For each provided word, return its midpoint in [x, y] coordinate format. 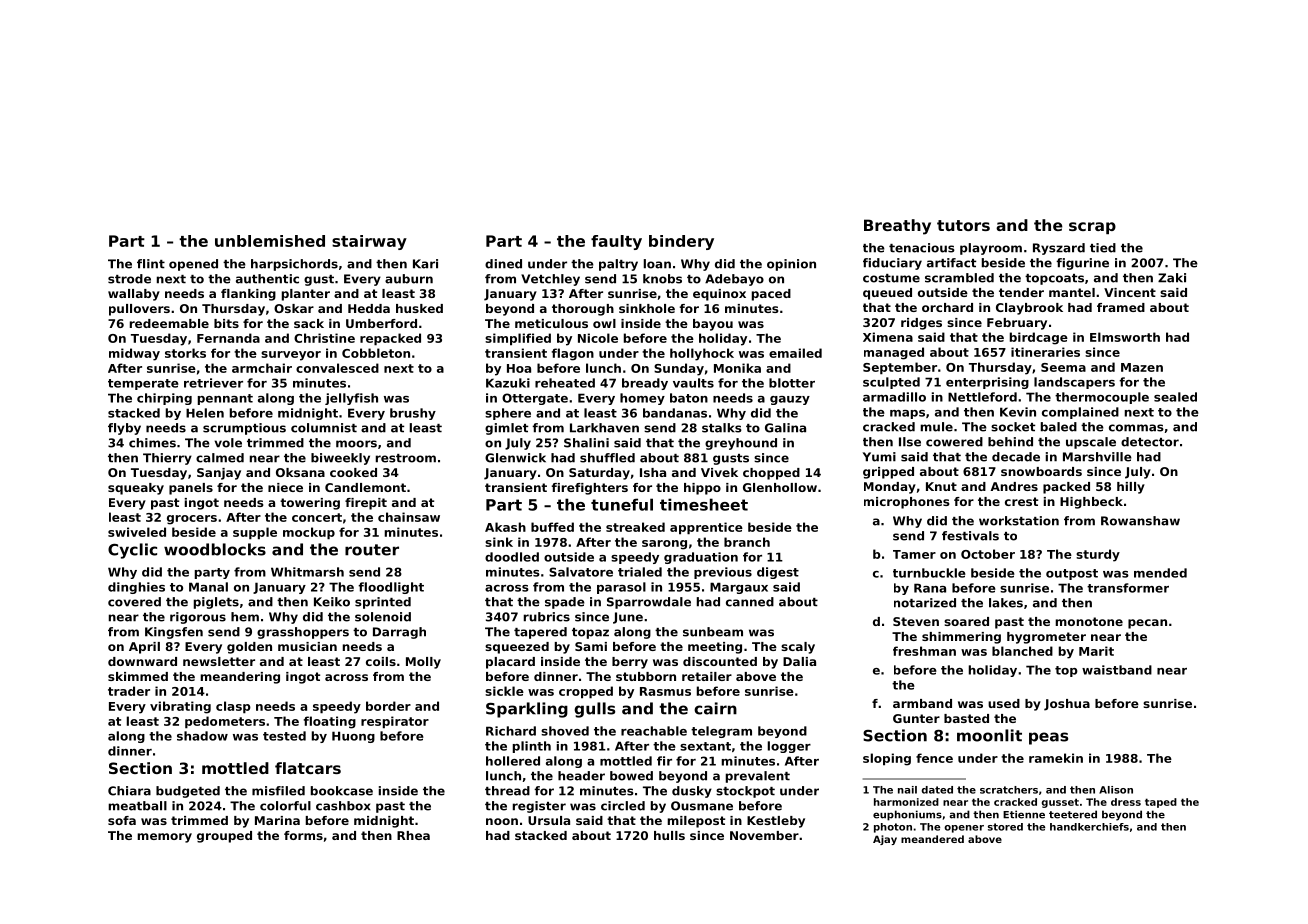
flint [151, 264]
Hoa [519, 368]
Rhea [413, 835]
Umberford [381, 323]
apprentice [706, 528]
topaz [590, 633]
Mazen [1142, 367]
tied [1103, 248]
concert [317, 517]
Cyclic [132, 551]
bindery [681, 242]
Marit [1096, 651]
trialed [640, 572]
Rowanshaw [1140, 521]
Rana [930, 588]
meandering [240, 678]
